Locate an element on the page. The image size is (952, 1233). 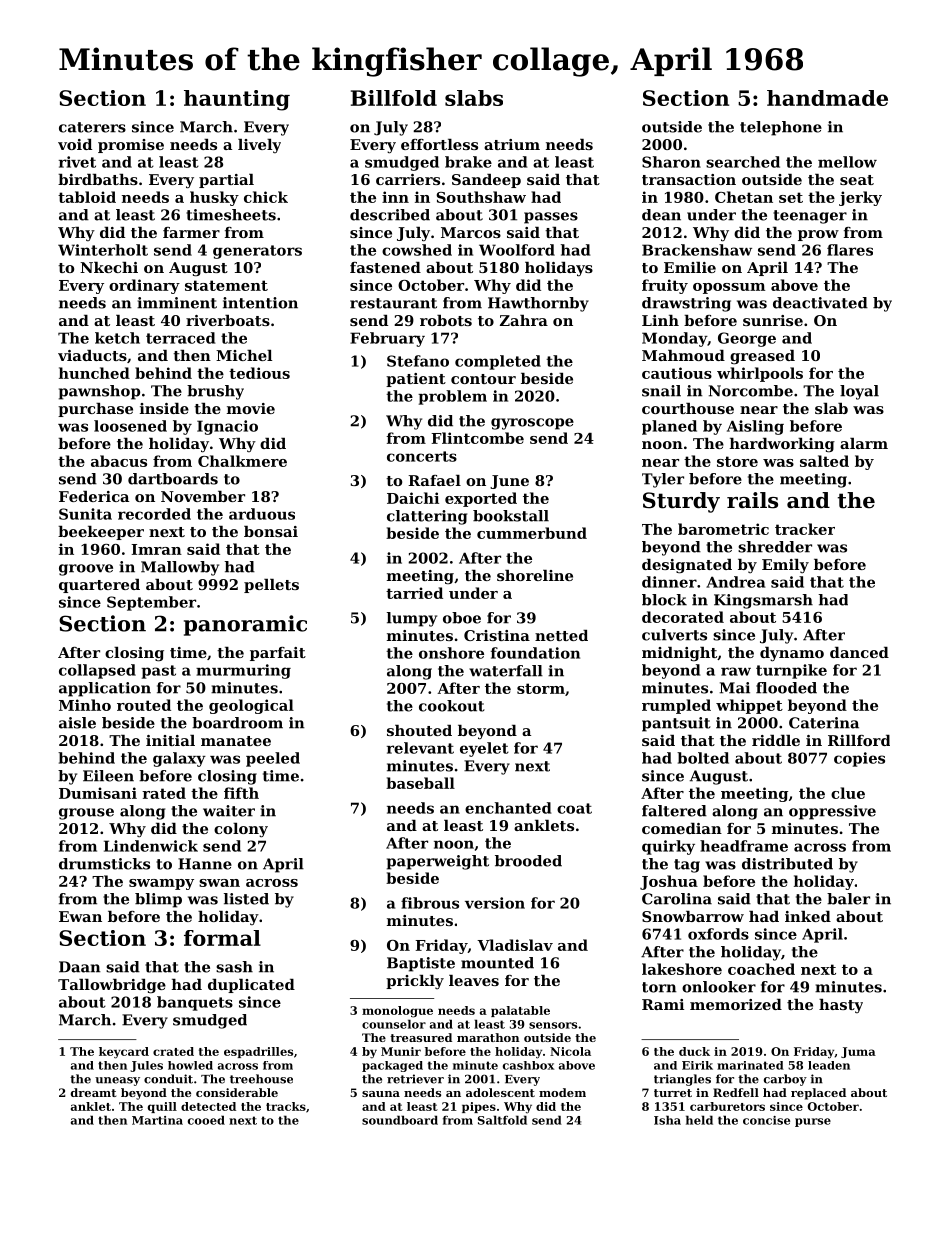
pipes is located at coordinates (479, 1107).
